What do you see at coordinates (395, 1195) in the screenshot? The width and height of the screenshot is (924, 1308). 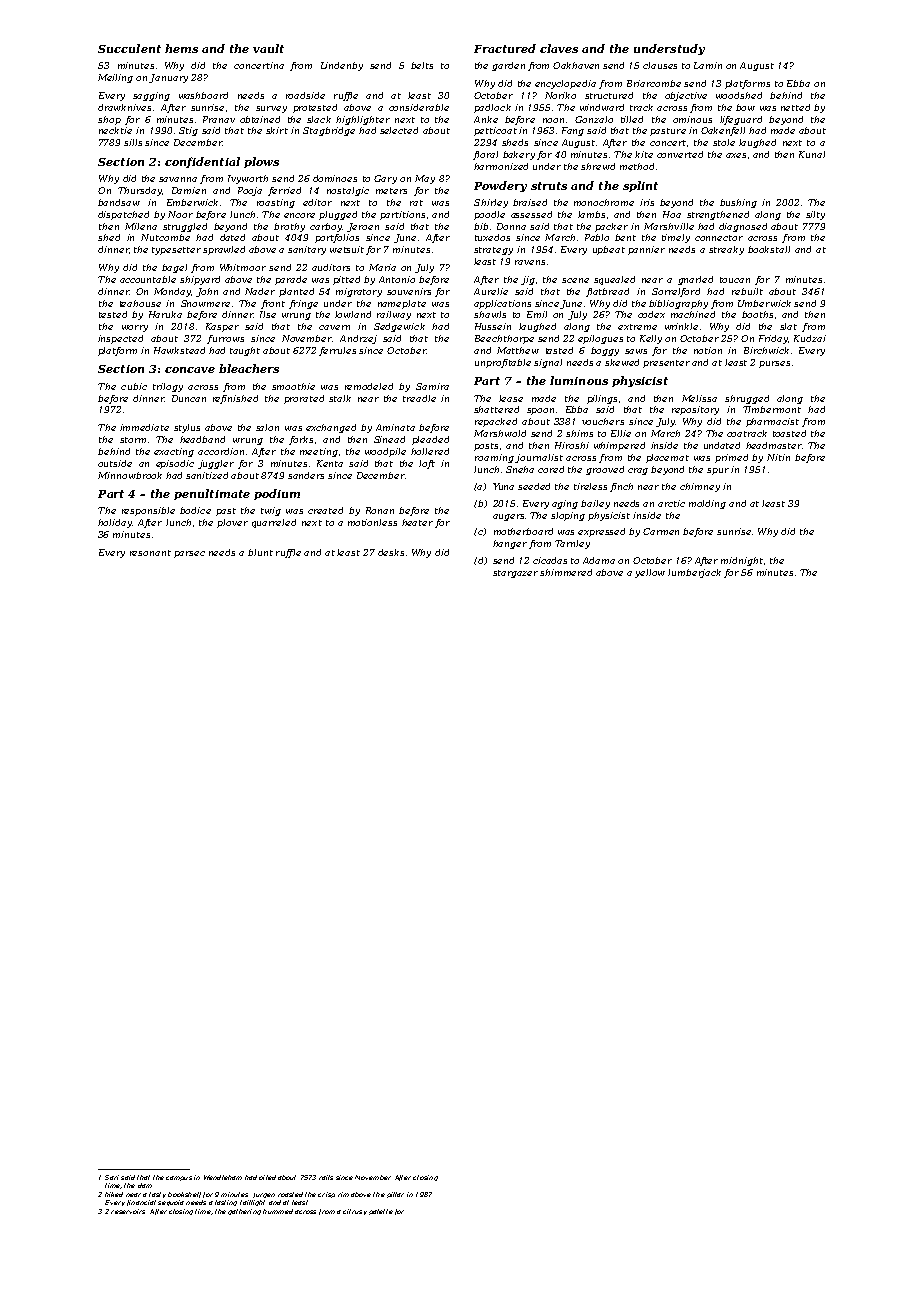 I see `pillar` at bounding box center [395, 1195].
